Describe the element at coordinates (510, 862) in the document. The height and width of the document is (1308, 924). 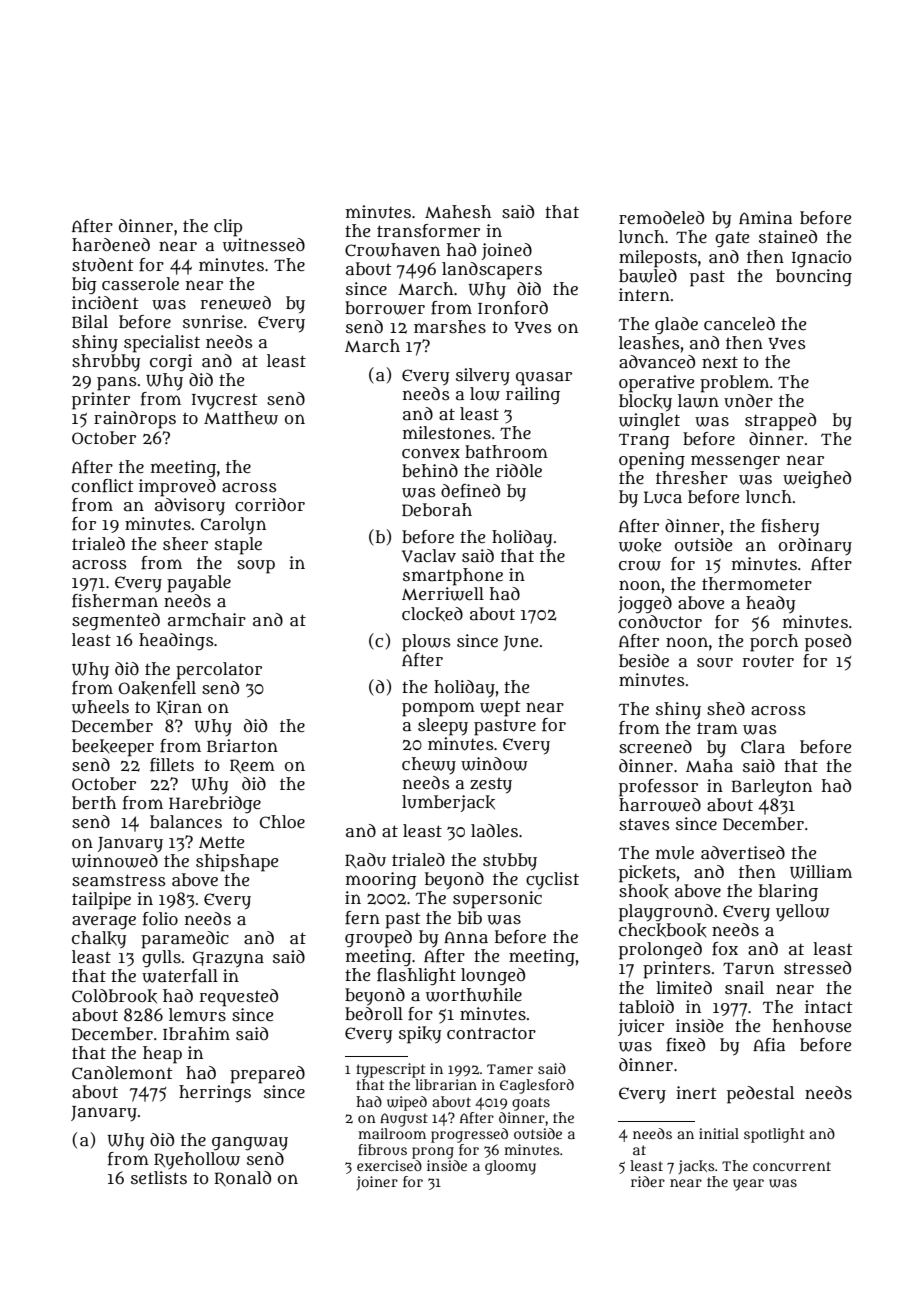
I see `stubby` at that location.
